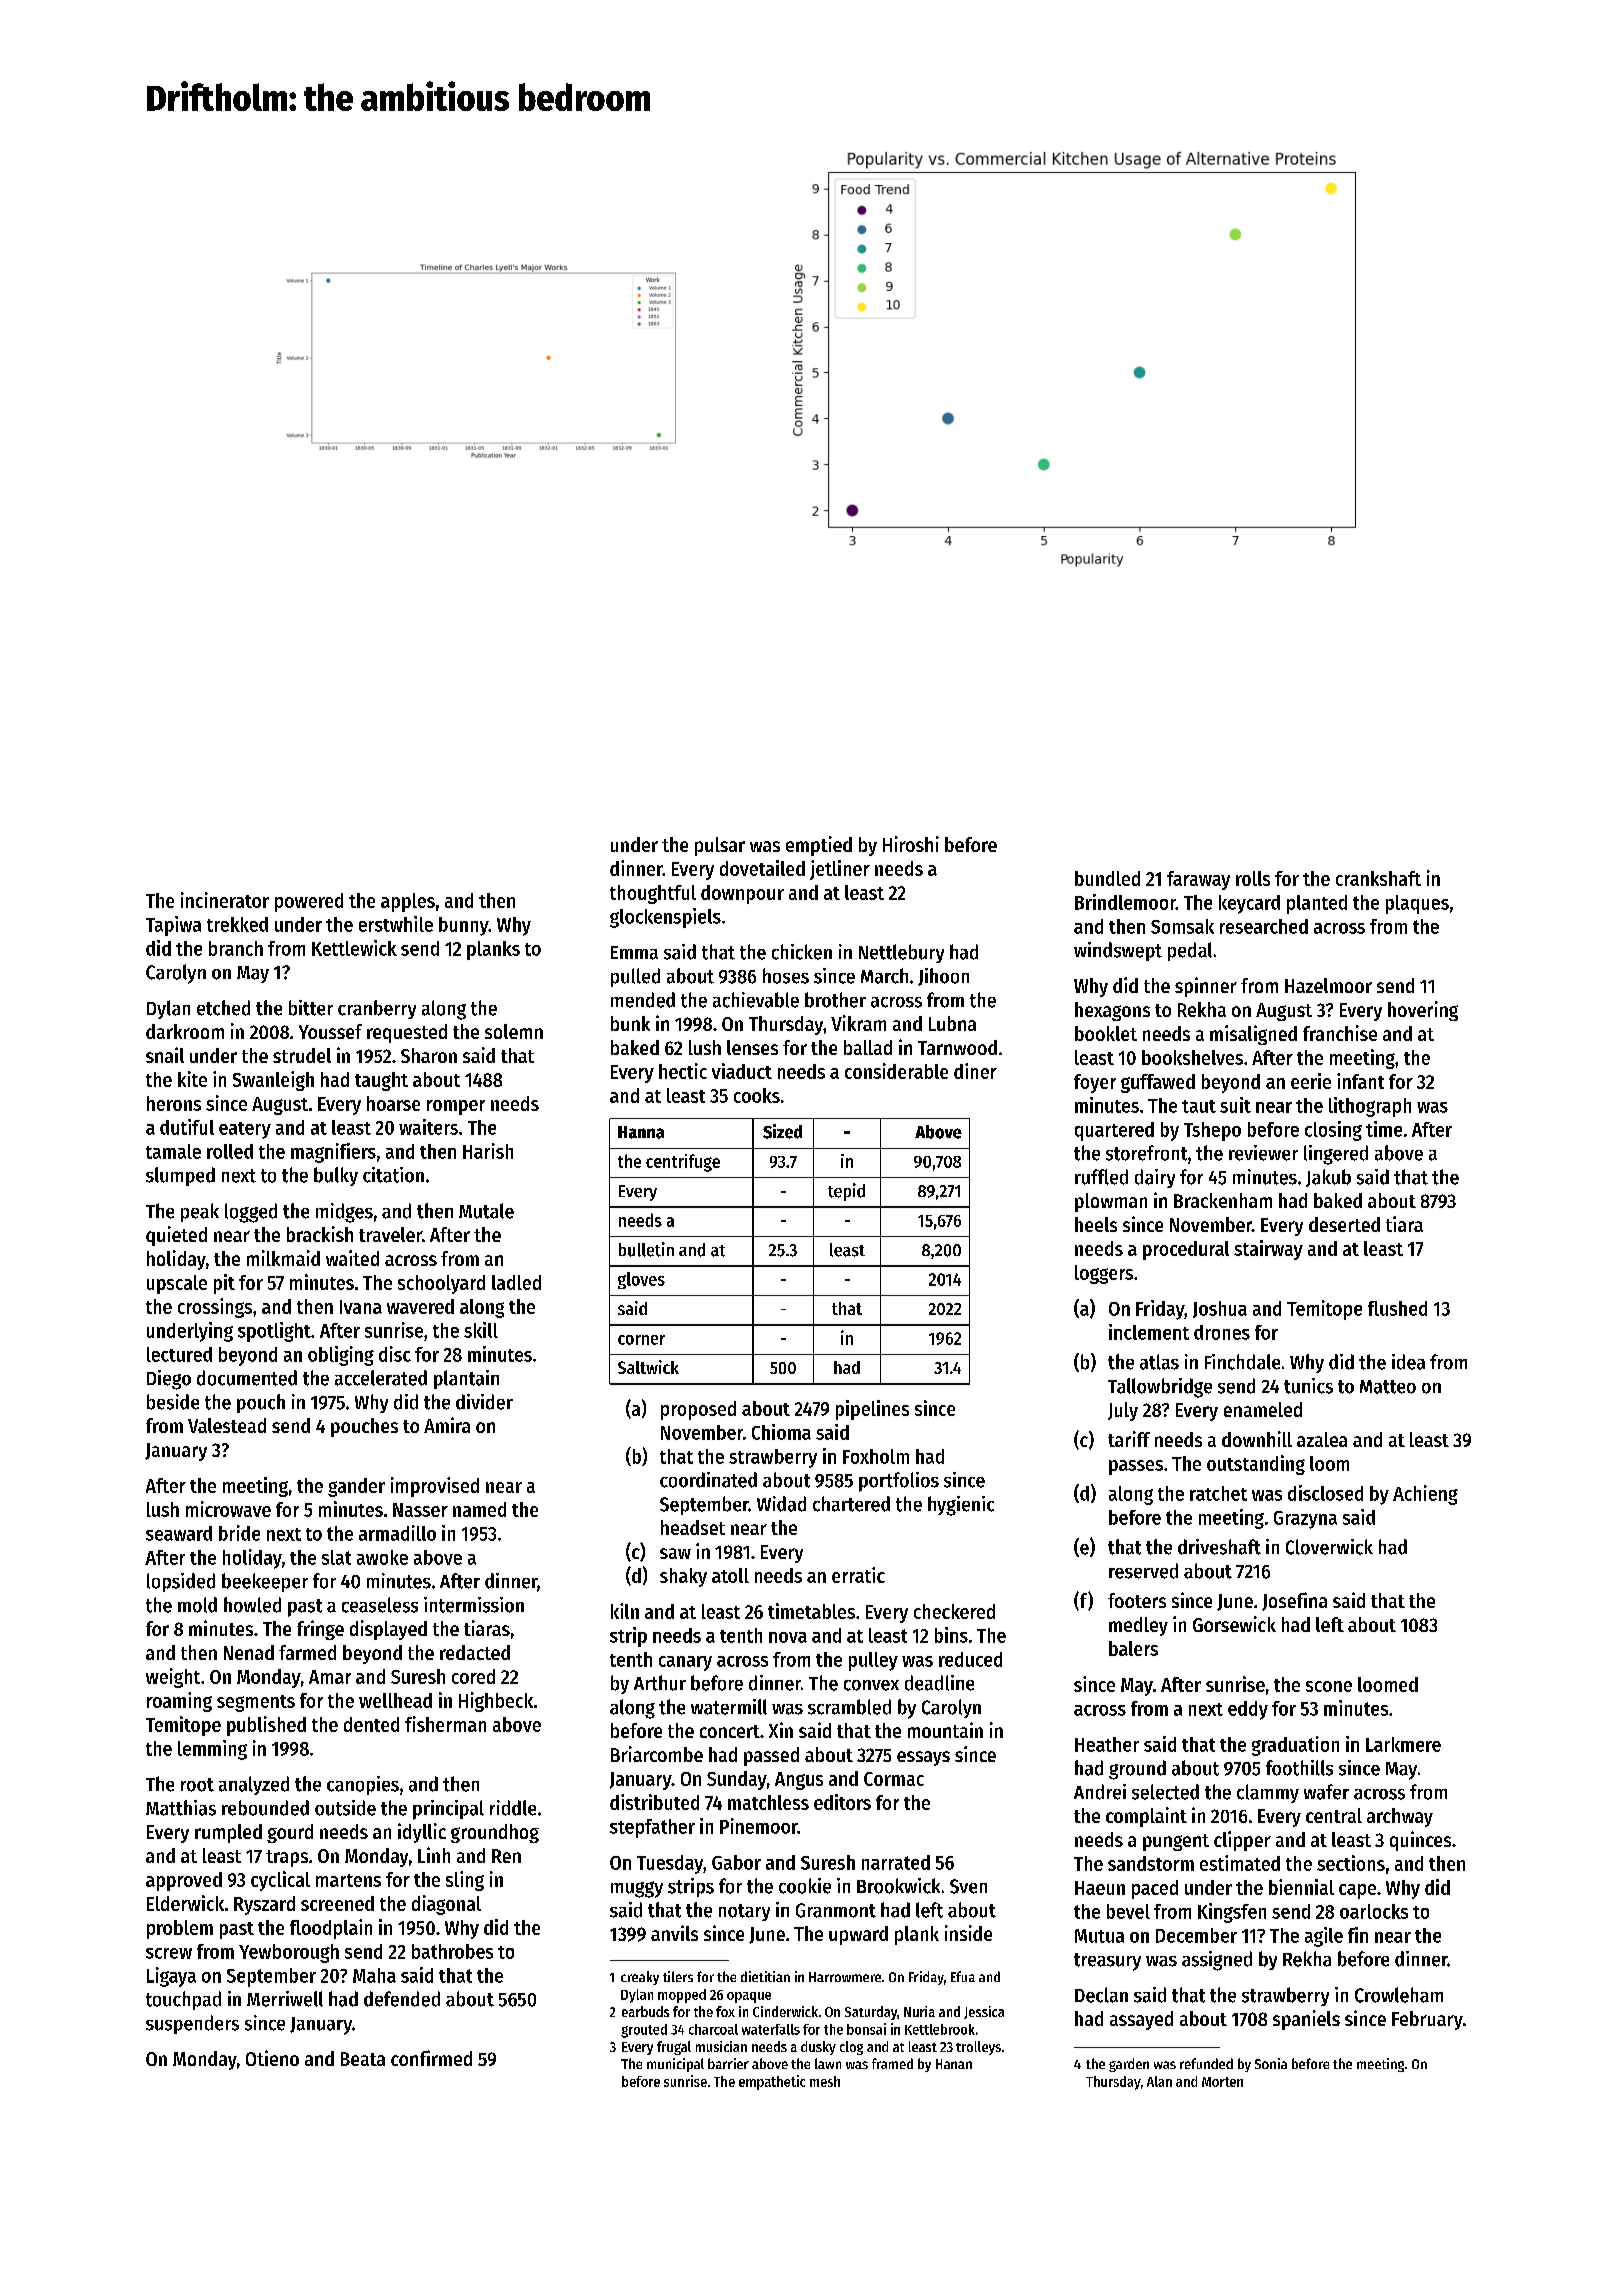 The height and width of the screenshot is (2292, 1620). What do you see at coordinates (653, 894) in the screenshot?
I see `thoughtful` at bounding box center [653, 894].
